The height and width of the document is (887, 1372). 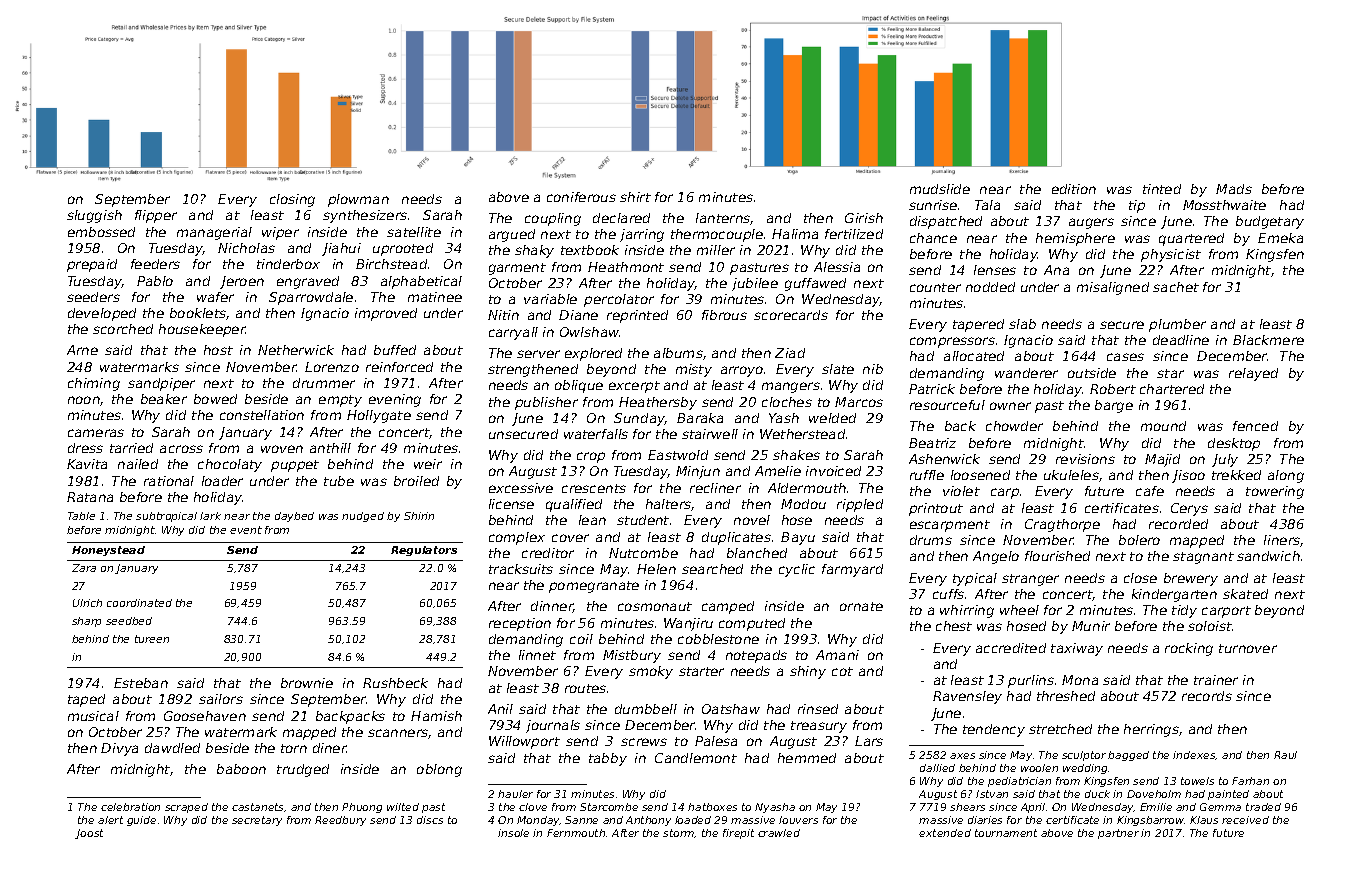 What do you see at coordinates (1189, 509) in the document?
I see `Cerys` at bounding box center [1189, 509].
